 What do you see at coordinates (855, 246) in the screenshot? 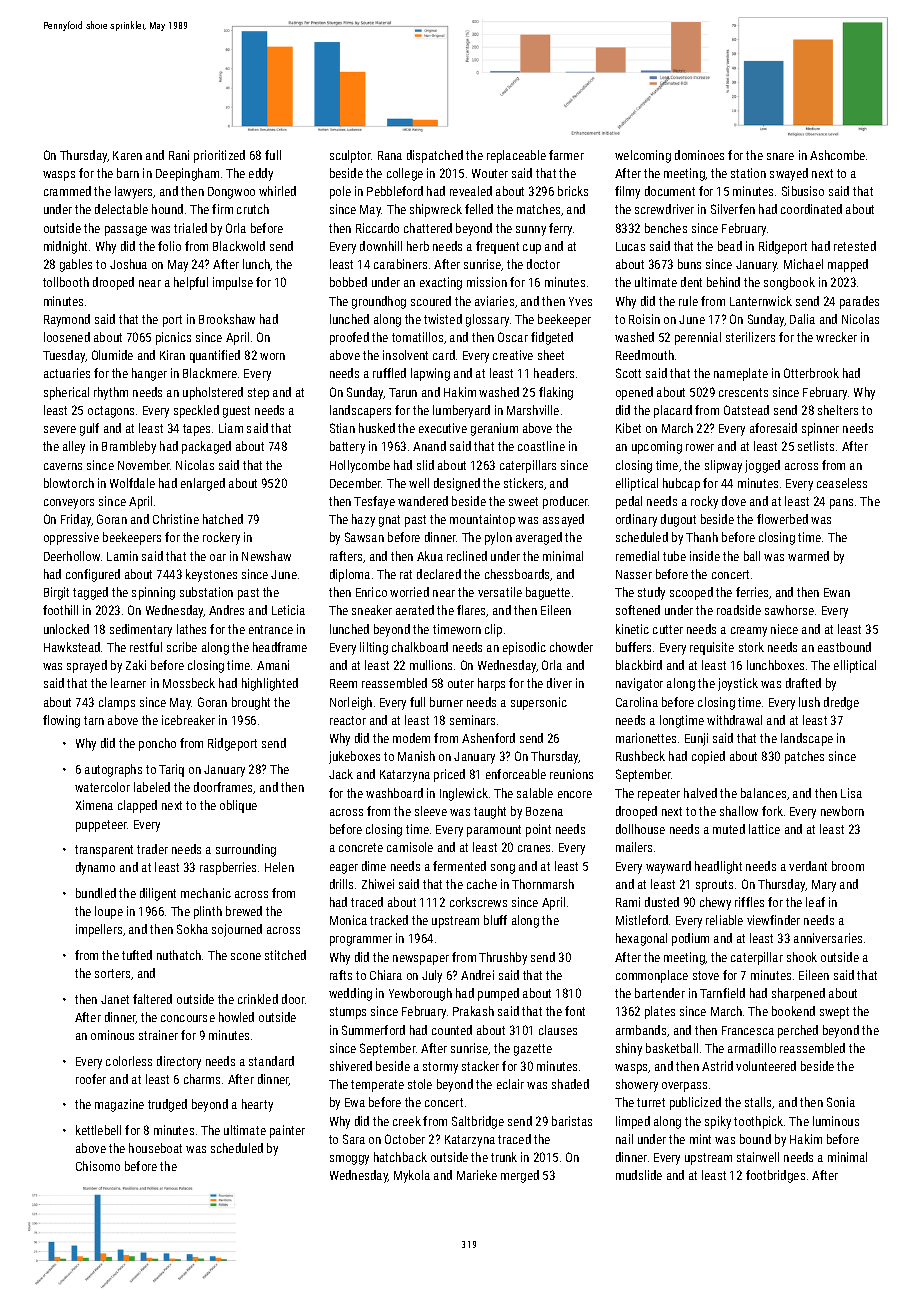
I see `retested` at bounding box center [855, 246].
